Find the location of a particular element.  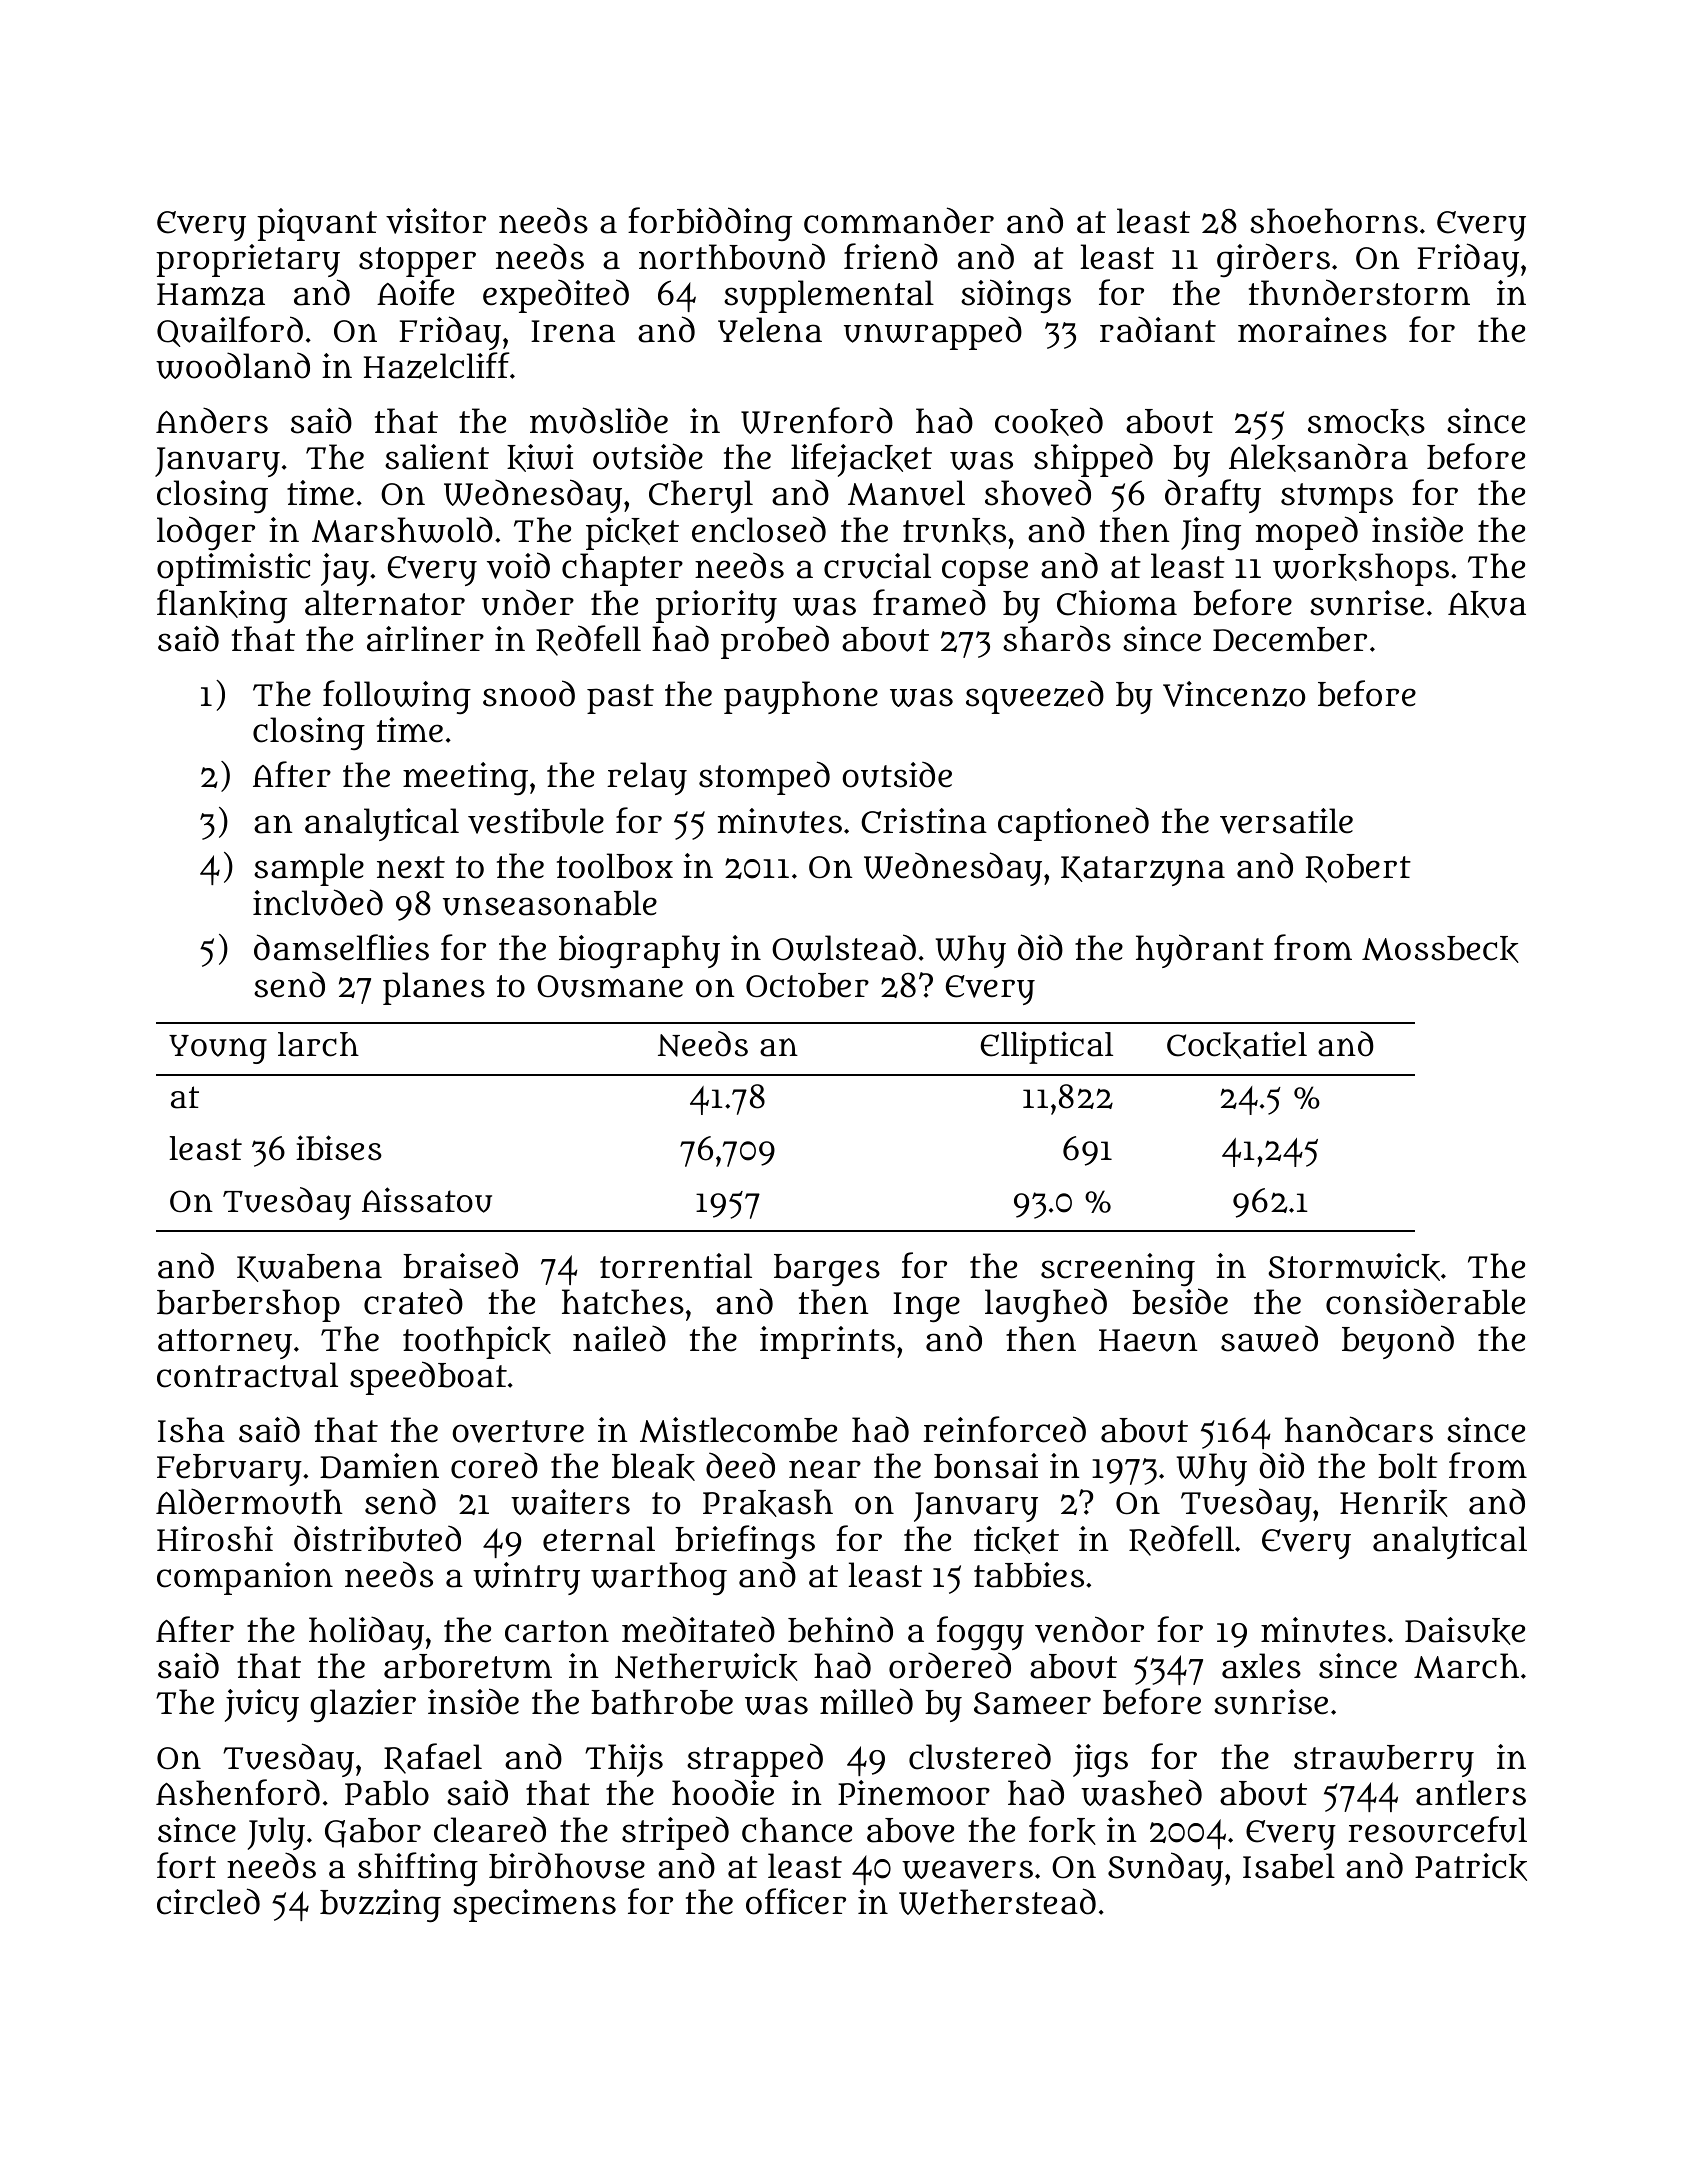

larch is located at coordinates (318, 1044).
